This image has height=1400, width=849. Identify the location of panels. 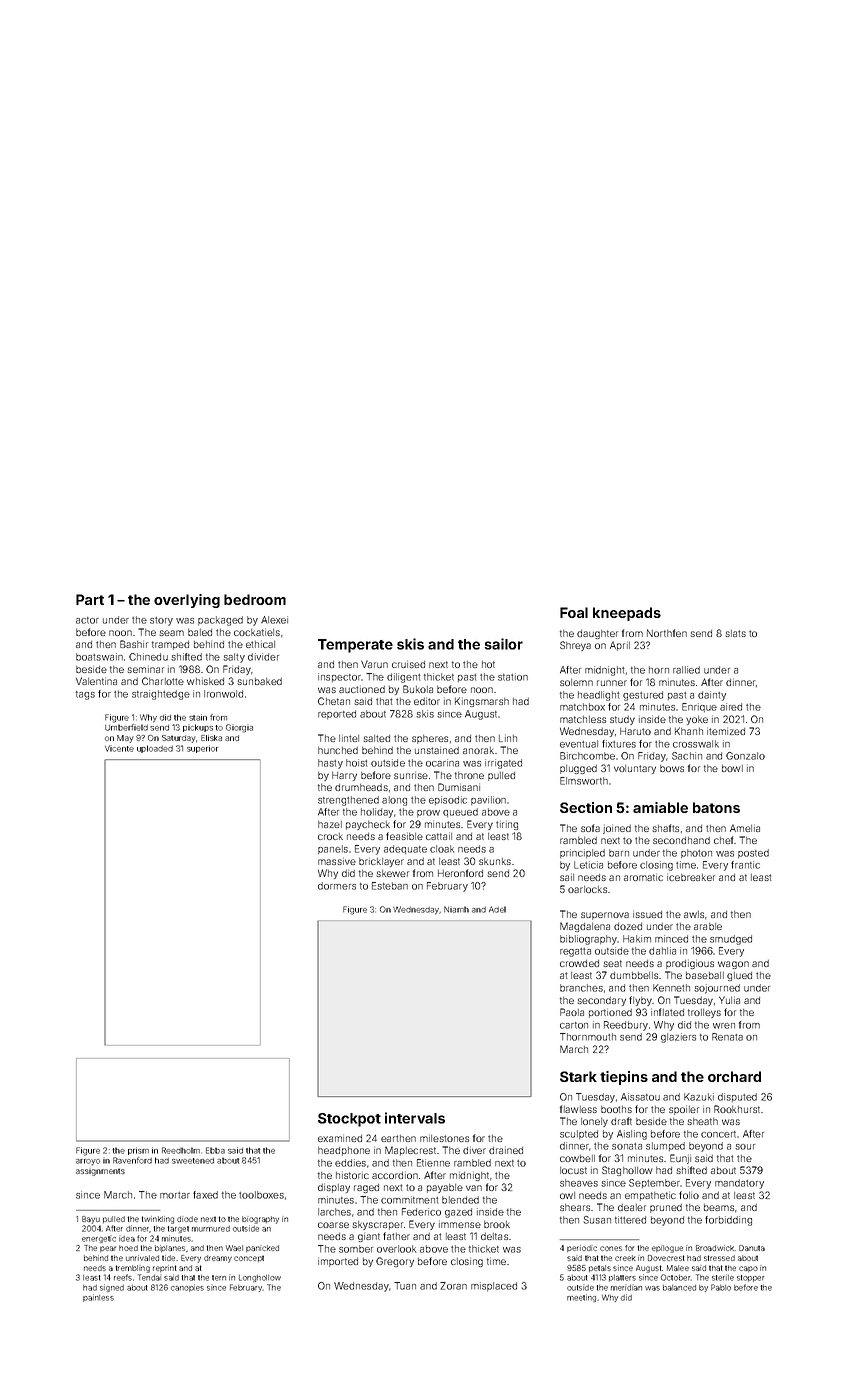
(333, 849).
